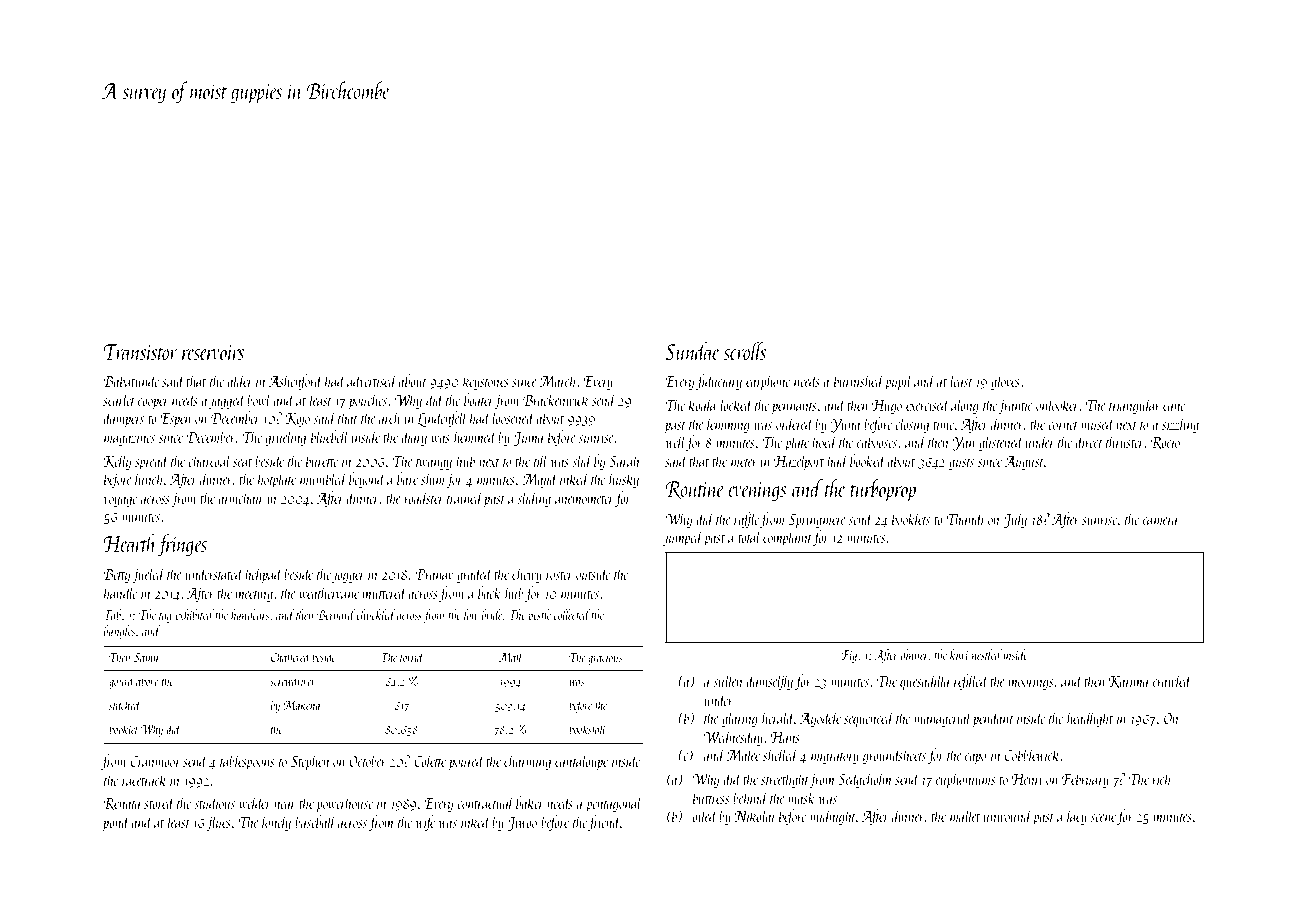  I want to click on midnight, so click(833, 817).
